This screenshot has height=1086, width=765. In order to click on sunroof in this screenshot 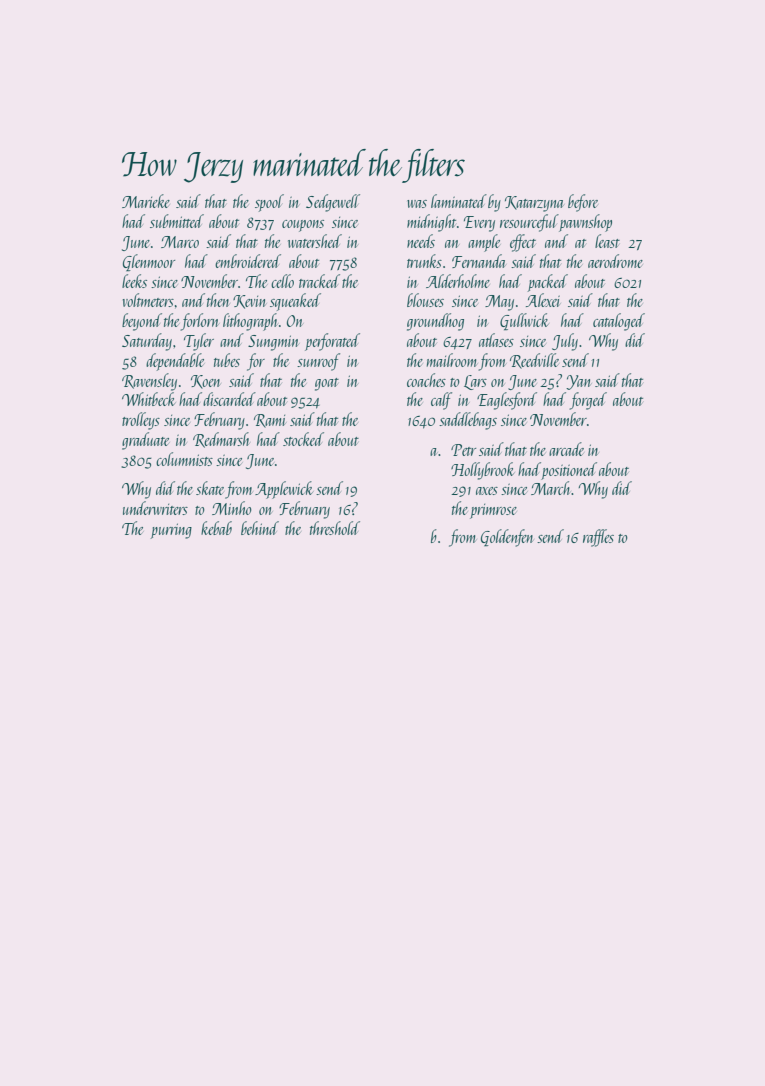, I will do `click(318, 362)`.
